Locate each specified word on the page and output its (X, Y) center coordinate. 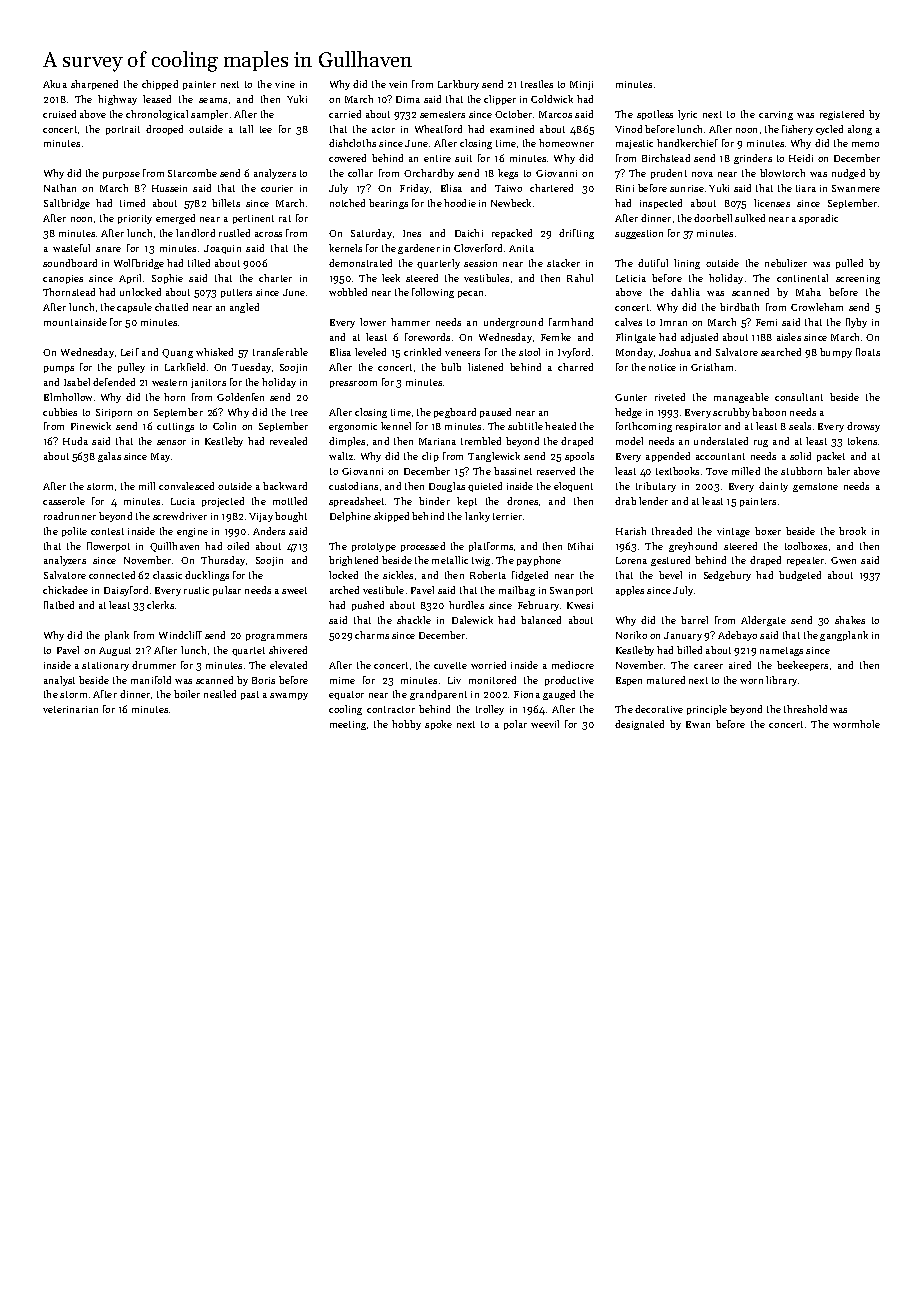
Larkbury (458, 85)
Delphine (350, 517)
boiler (187, 694)
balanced (541, 620)
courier (277, 188)
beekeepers (802, 666)
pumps (59, 369)
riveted (670, 397)
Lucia (183, 501)
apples (630, 591)
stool (529, 352)
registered (842, 115)
